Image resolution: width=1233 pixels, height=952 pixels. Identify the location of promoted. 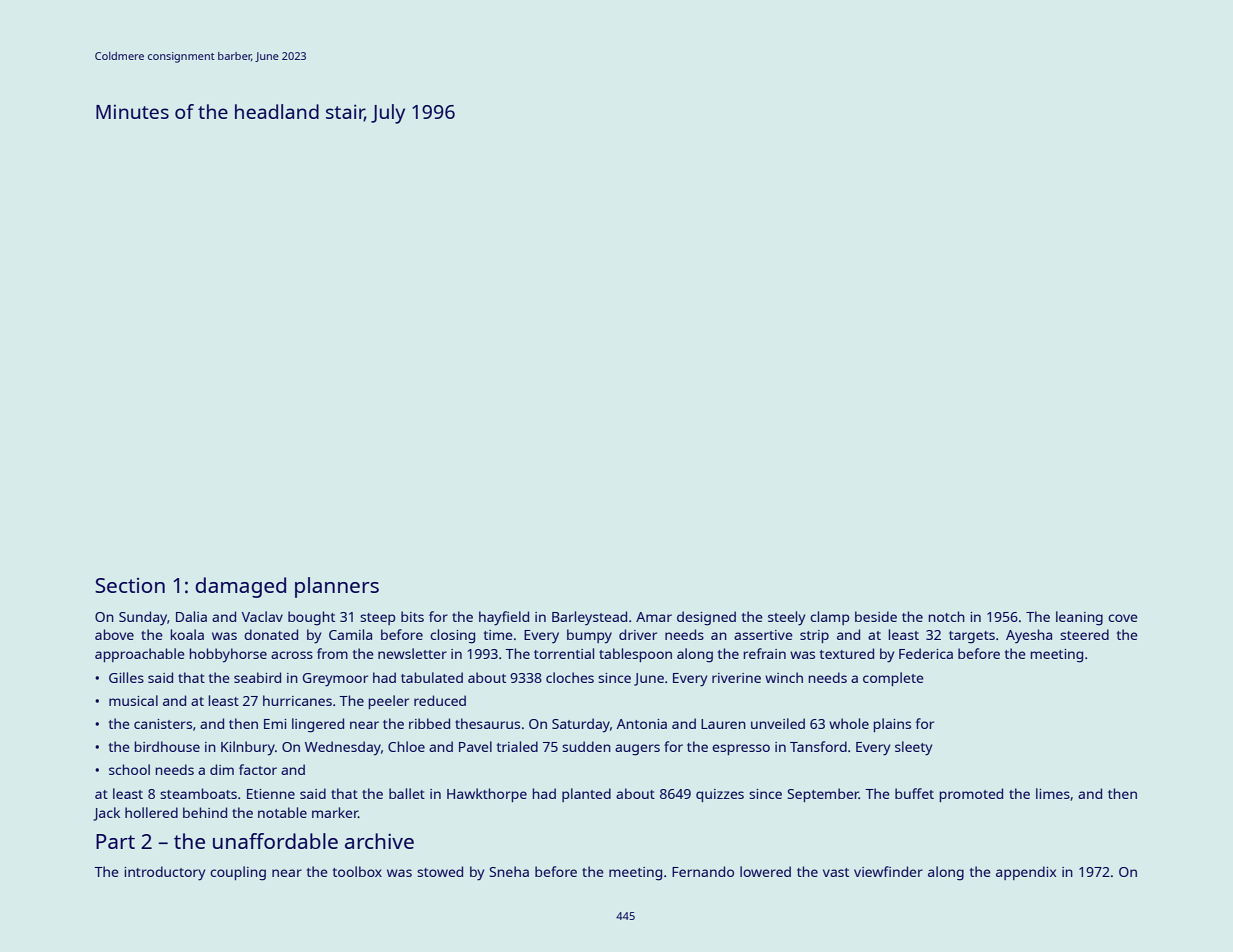
(971, 795).
